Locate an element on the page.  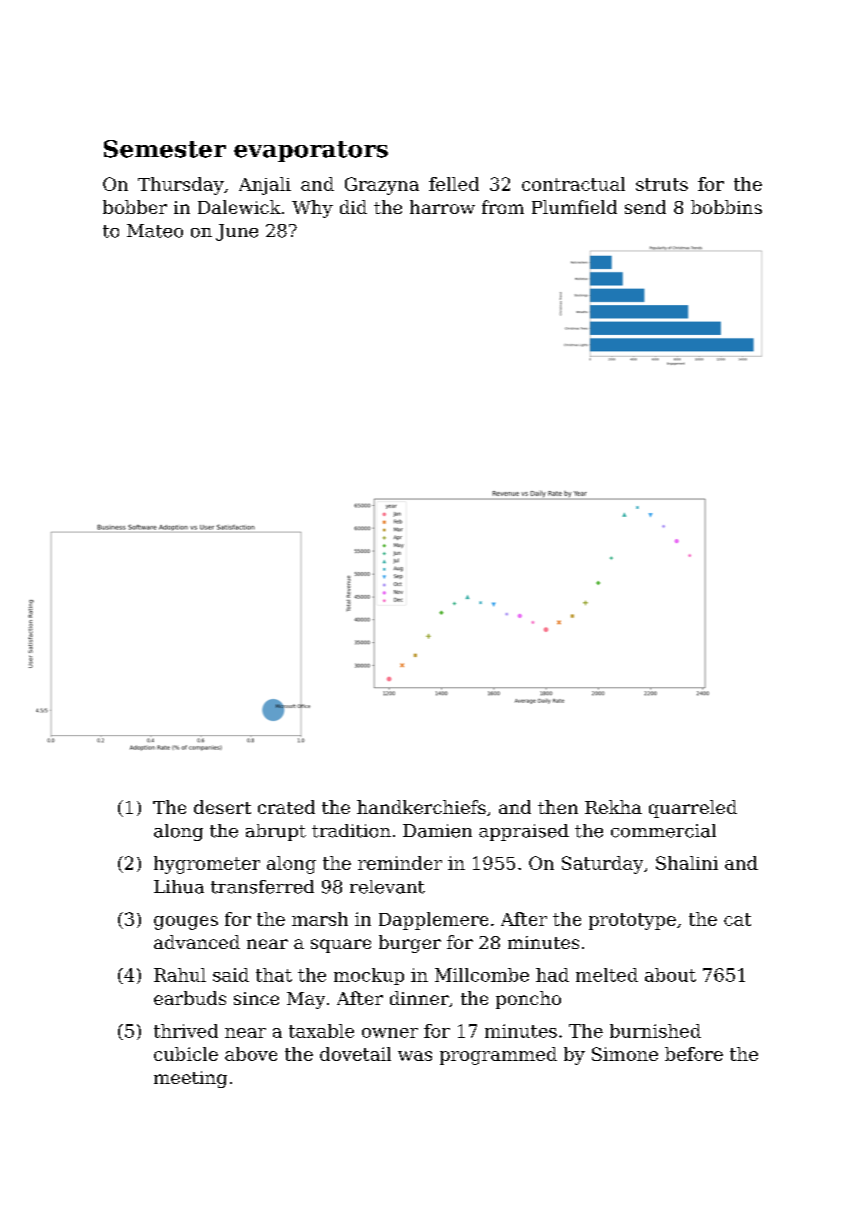
evaporators is located at coordinates (311, 151).
